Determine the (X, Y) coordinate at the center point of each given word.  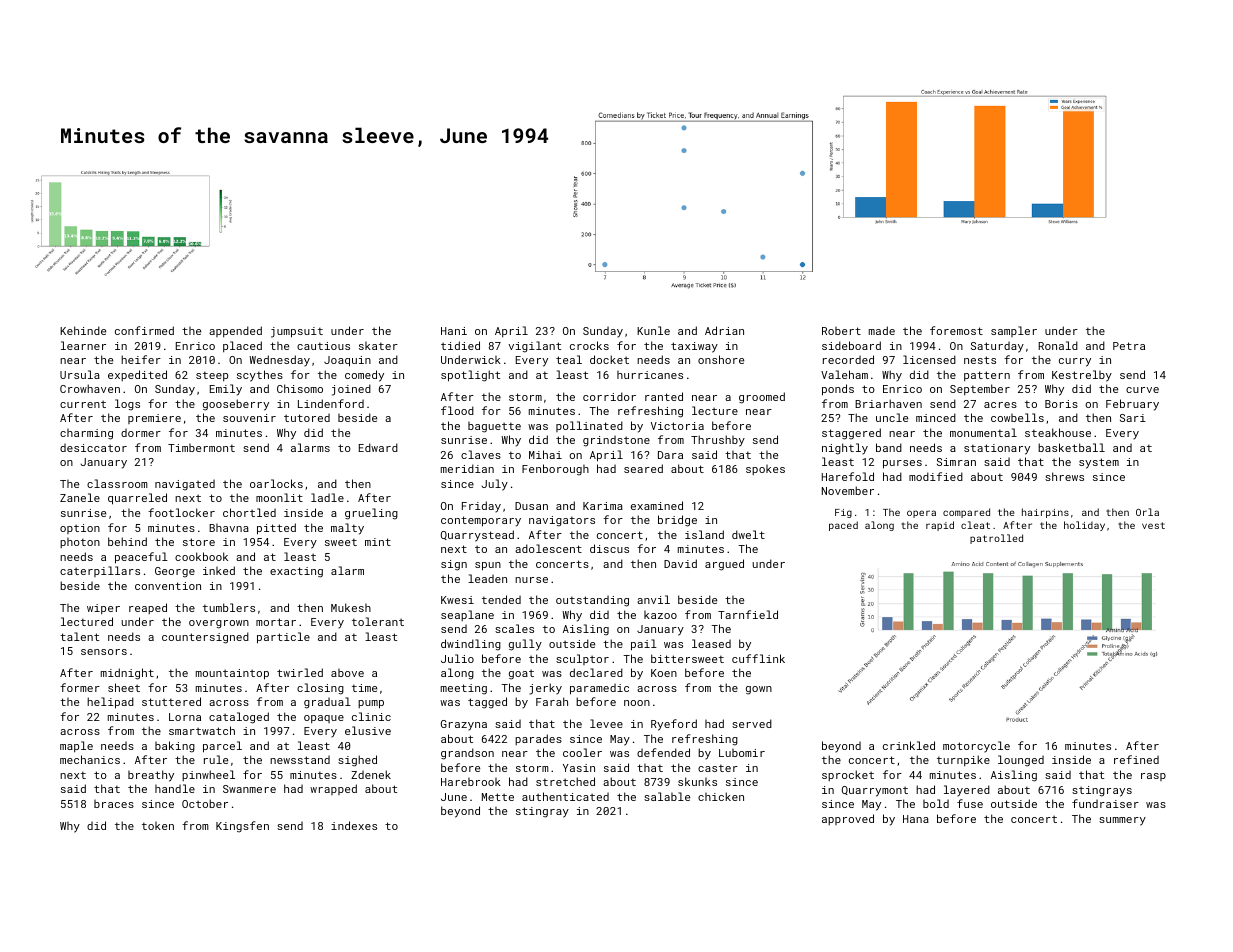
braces (114, 804)
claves (481, 454)
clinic (371, 716)
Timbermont (201, 448)
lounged (1021, 761)
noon (637, 703)
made (882, 330)
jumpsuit (297, 332)
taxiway (694, 347)
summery (1122, 821)
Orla (1147, 512)
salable (667, 796)
